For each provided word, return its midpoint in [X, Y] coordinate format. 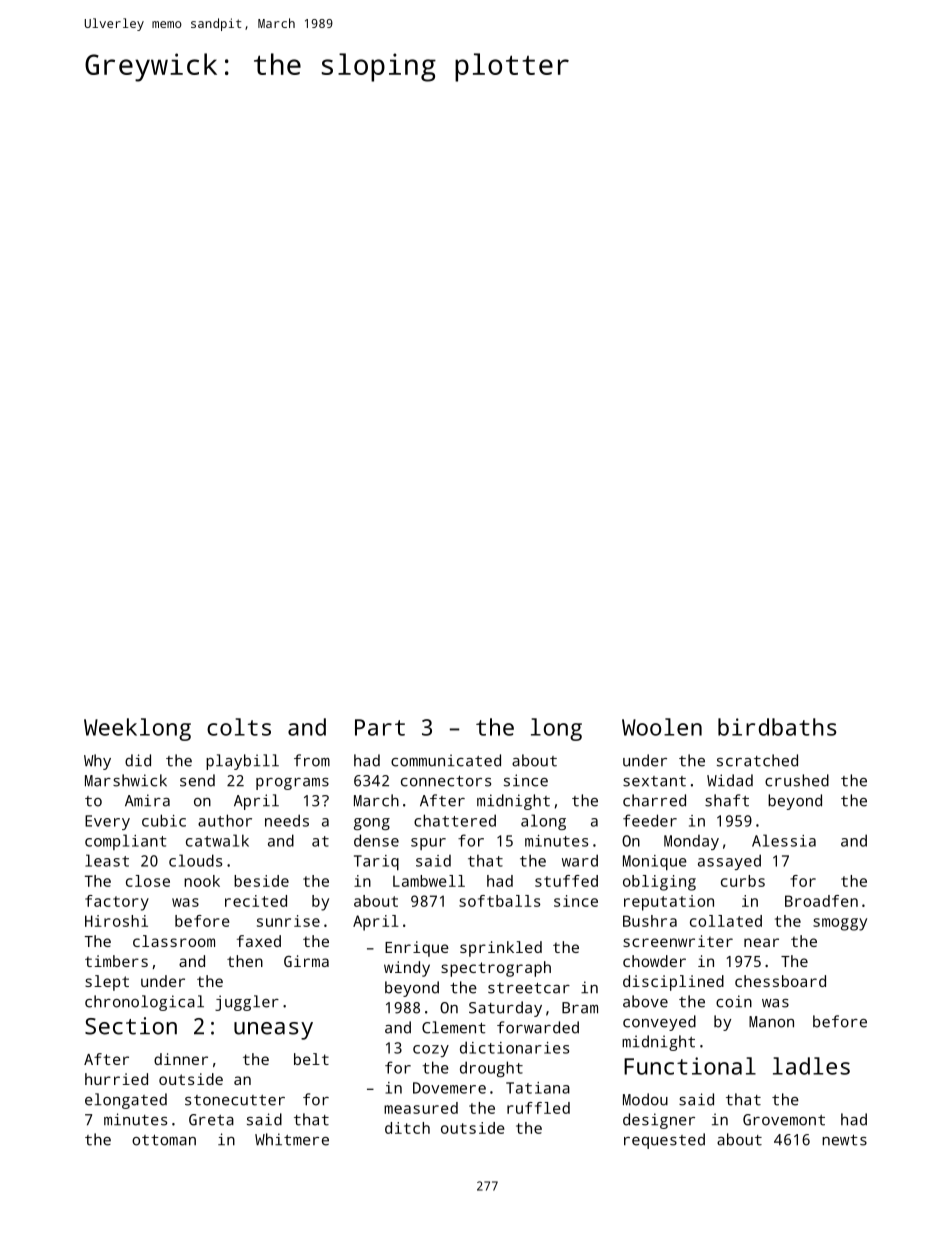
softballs [499, 901]
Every [107, 822]
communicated [446, 760]
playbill [242, 762]
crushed [797, 780]
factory [117, 903]
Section [131, 1026]
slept [107, 983]
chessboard [780, 981]
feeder [650, 820]
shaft [727, 800]
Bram [580, 1008]
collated [726, 921]
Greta [211, 1120]
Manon [771, 1022]
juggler [247, 1003]
